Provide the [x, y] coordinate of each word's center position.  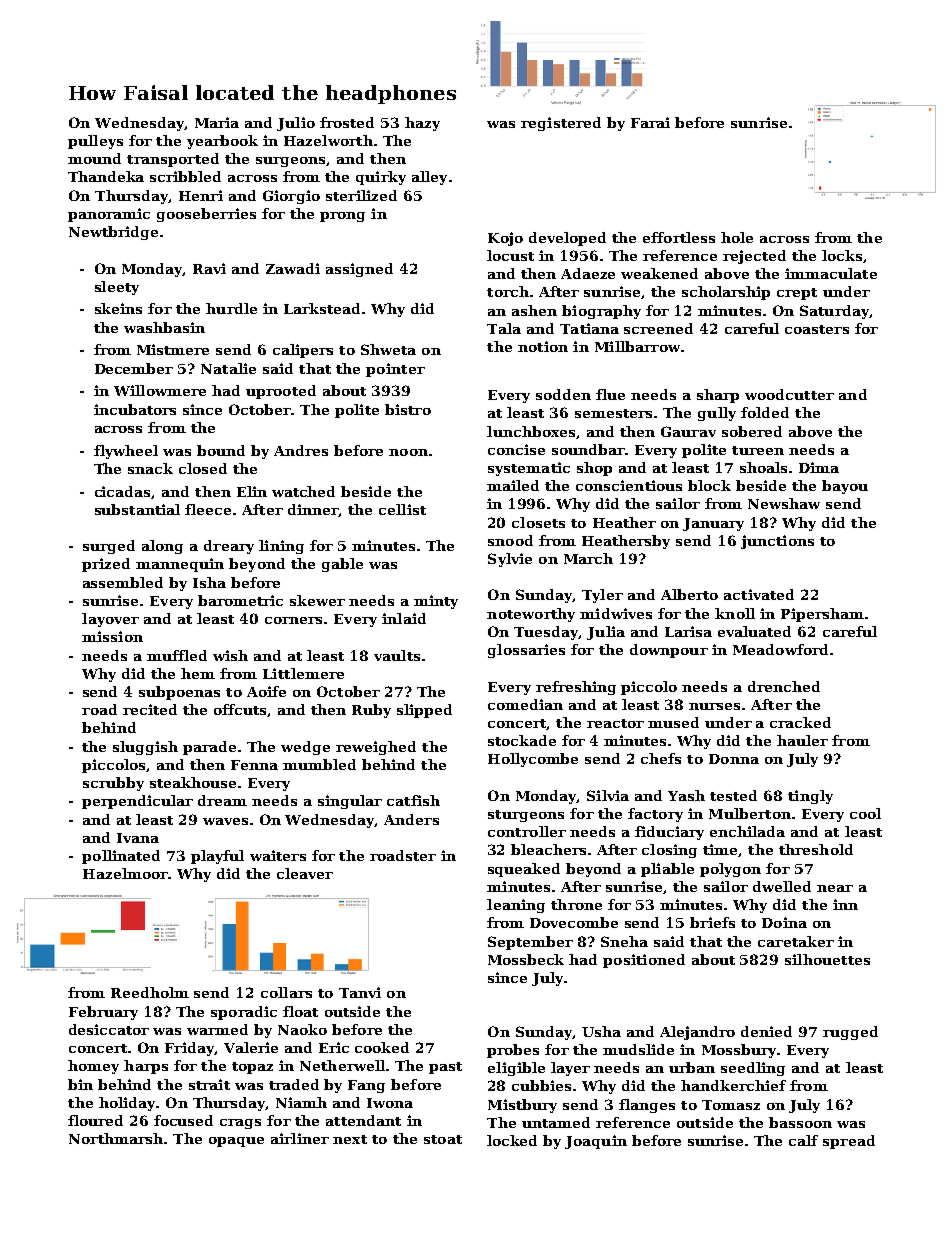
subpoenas [179, 693]
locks [842, 255]
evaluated [754, 631]
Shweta [388, 349]
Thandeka [106, 176]
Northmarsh [116, 1138]
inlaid [404, 618]
